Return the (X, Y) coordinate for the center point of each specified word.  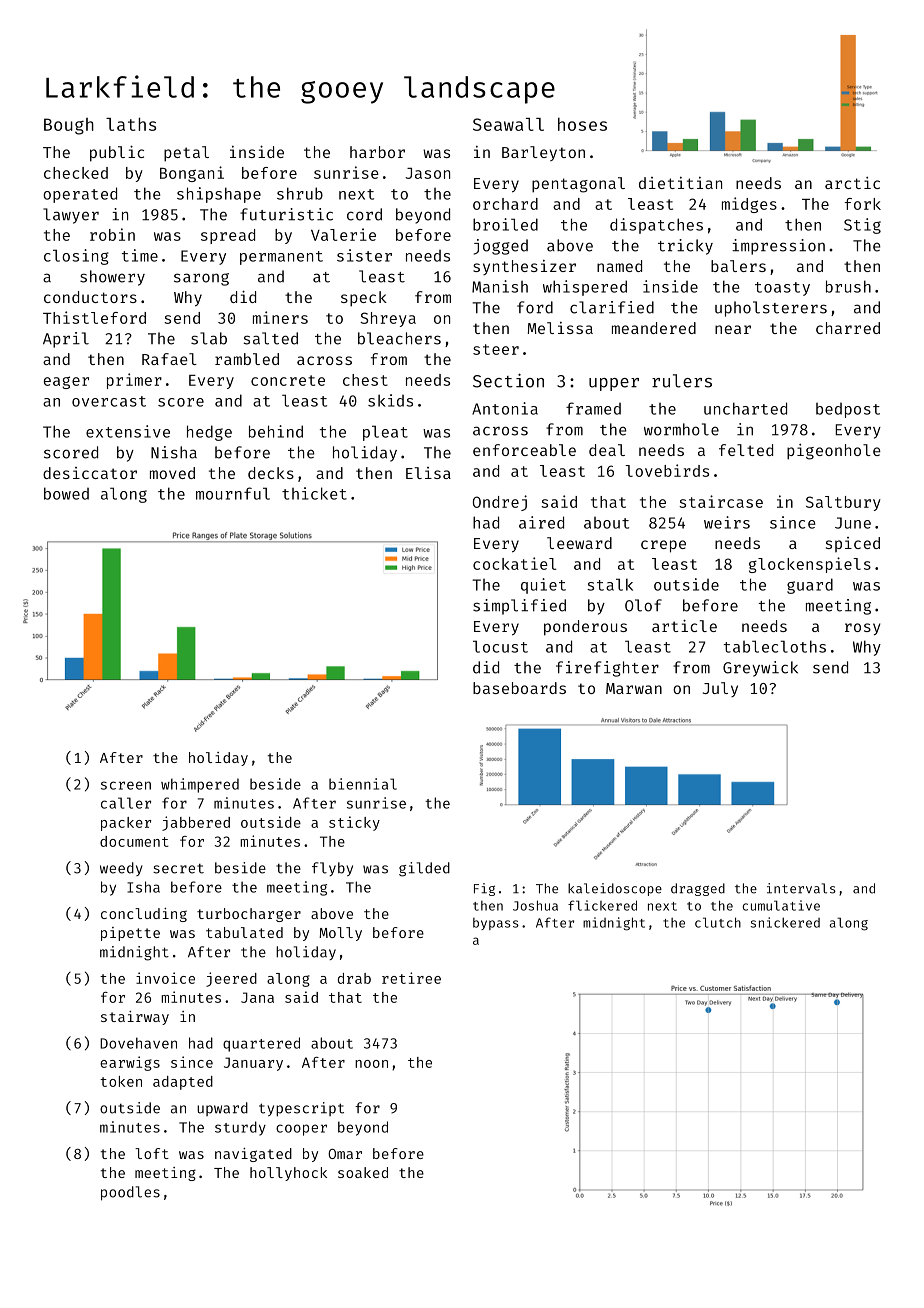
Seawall (508, 124)
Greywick (760, 669)
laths (131, 124)
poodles (130, 1193)
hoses (582, 124)
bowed (66, 493)
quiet (543, 586)
